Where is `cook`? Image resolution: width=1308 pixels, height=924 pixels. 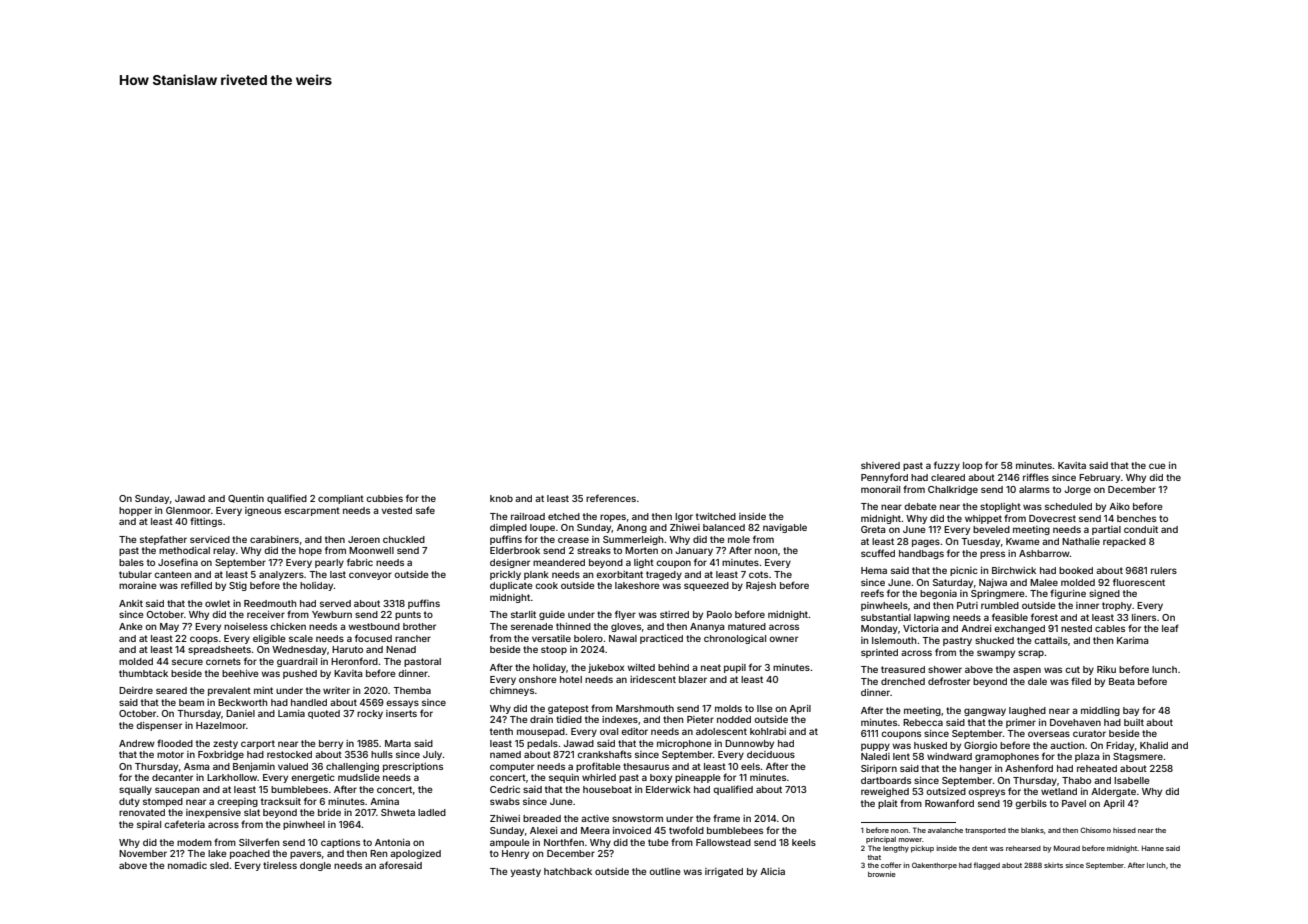 cook is located at coordinates (546, 585).
